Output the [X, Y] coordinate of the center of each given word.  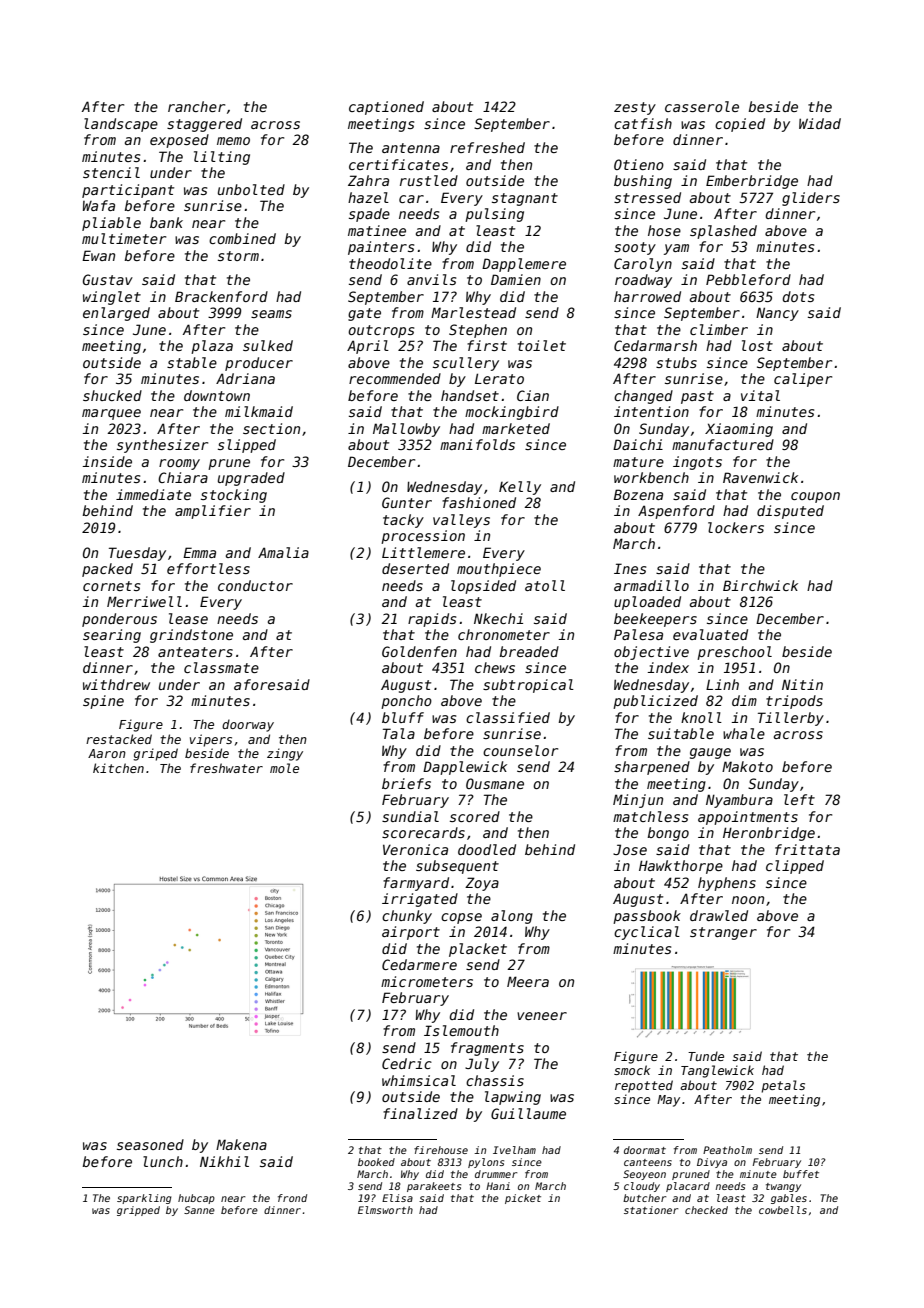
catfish [643, 123]
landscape [121, 125]
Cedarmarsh [655, 345]
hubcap [196, 1199]
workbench [651, 477]
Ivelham [514, 1150]
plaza [212, 347]
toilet [542, 345]
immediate [153, 494]
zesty [635, 108]
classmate [221, 667]
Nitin [802, 684]
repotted [644, 1086]
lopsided [483, 587]
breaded [529, 651]
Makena [241, 1144]
